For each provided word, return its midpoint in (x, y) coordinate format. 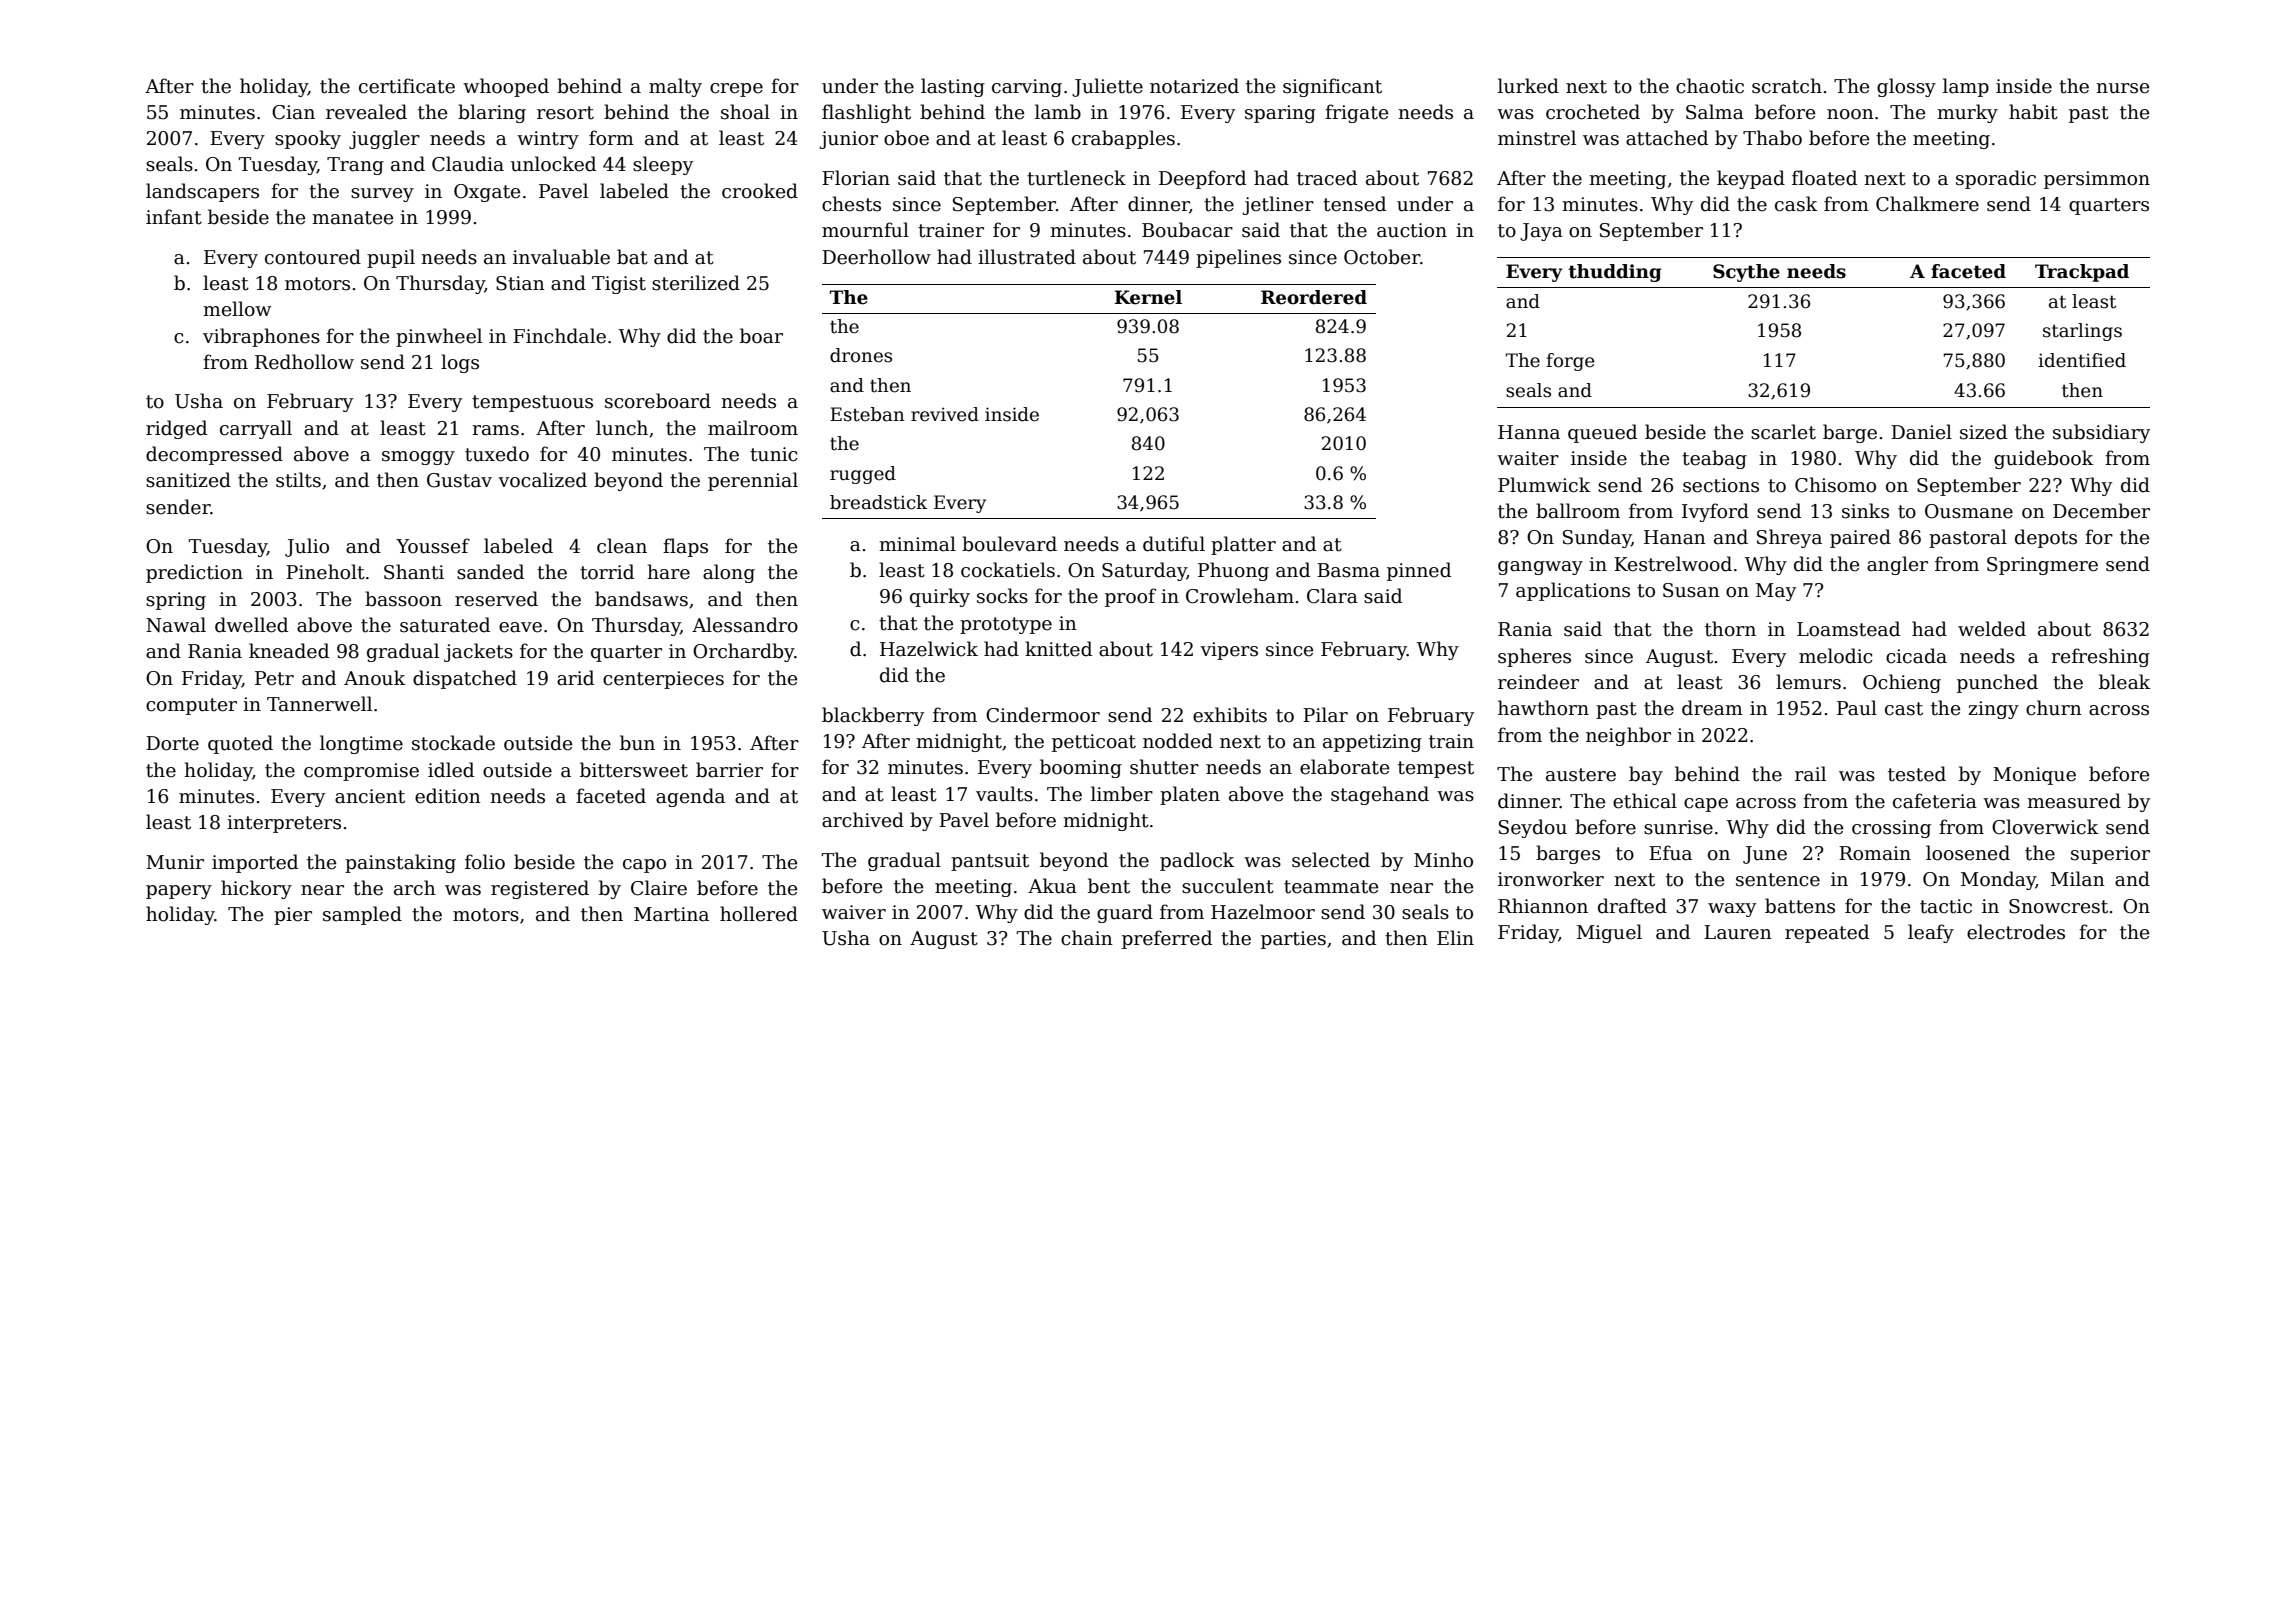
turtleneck (1076, 178)
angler (1897, 565)
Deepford (1202, 179)
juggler (384, 139)
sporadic (1996, 179)
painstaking (400, 863)
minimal (917, 544)
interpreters (284, 824)
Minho (1443, 860)
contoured (313, 257)
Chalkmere (1927, 204)
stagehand (1380, 795)
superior (2110, 855)
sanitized (188, 480)
